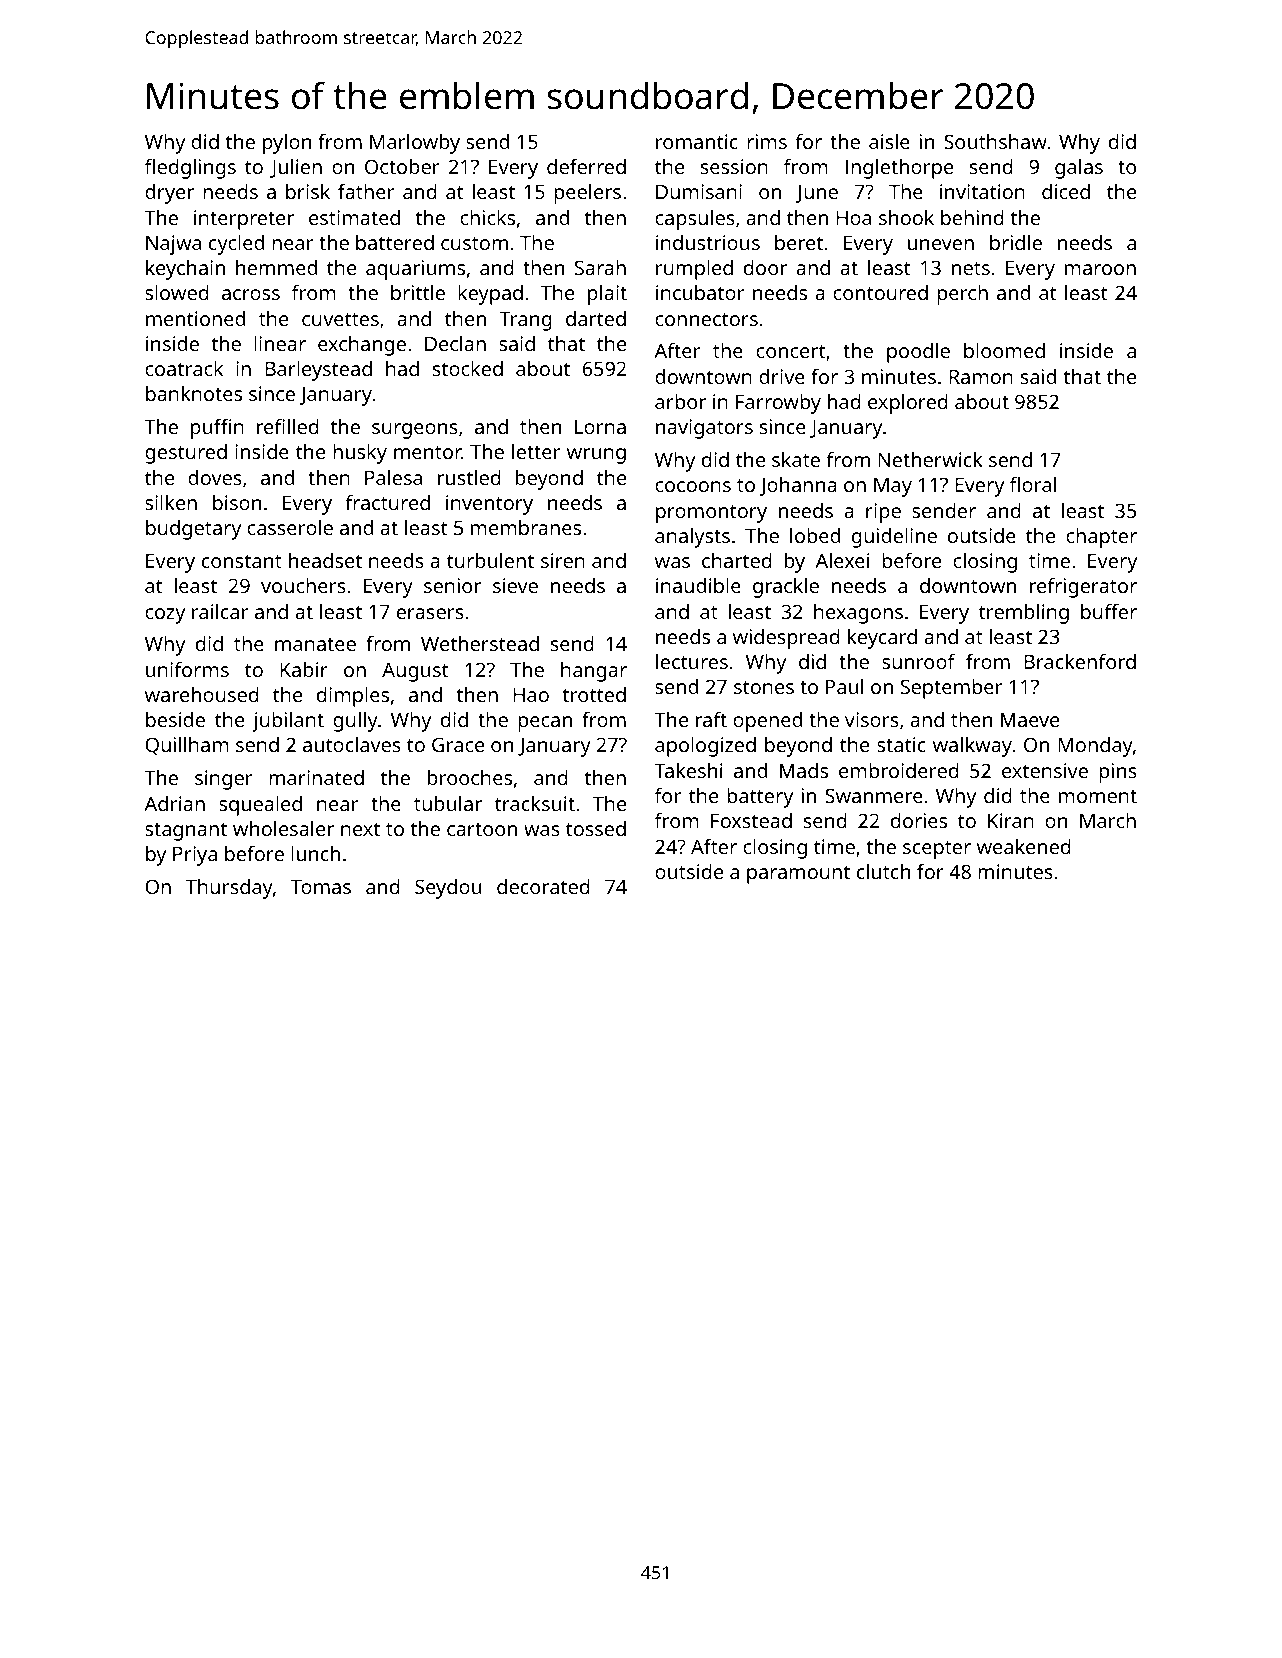 The height and width of the screenshot is (1658, 1282). What do you see at coordinates (490, 560) in the screenshot?
I see `turbulent` at bounding box center [490, 560].
